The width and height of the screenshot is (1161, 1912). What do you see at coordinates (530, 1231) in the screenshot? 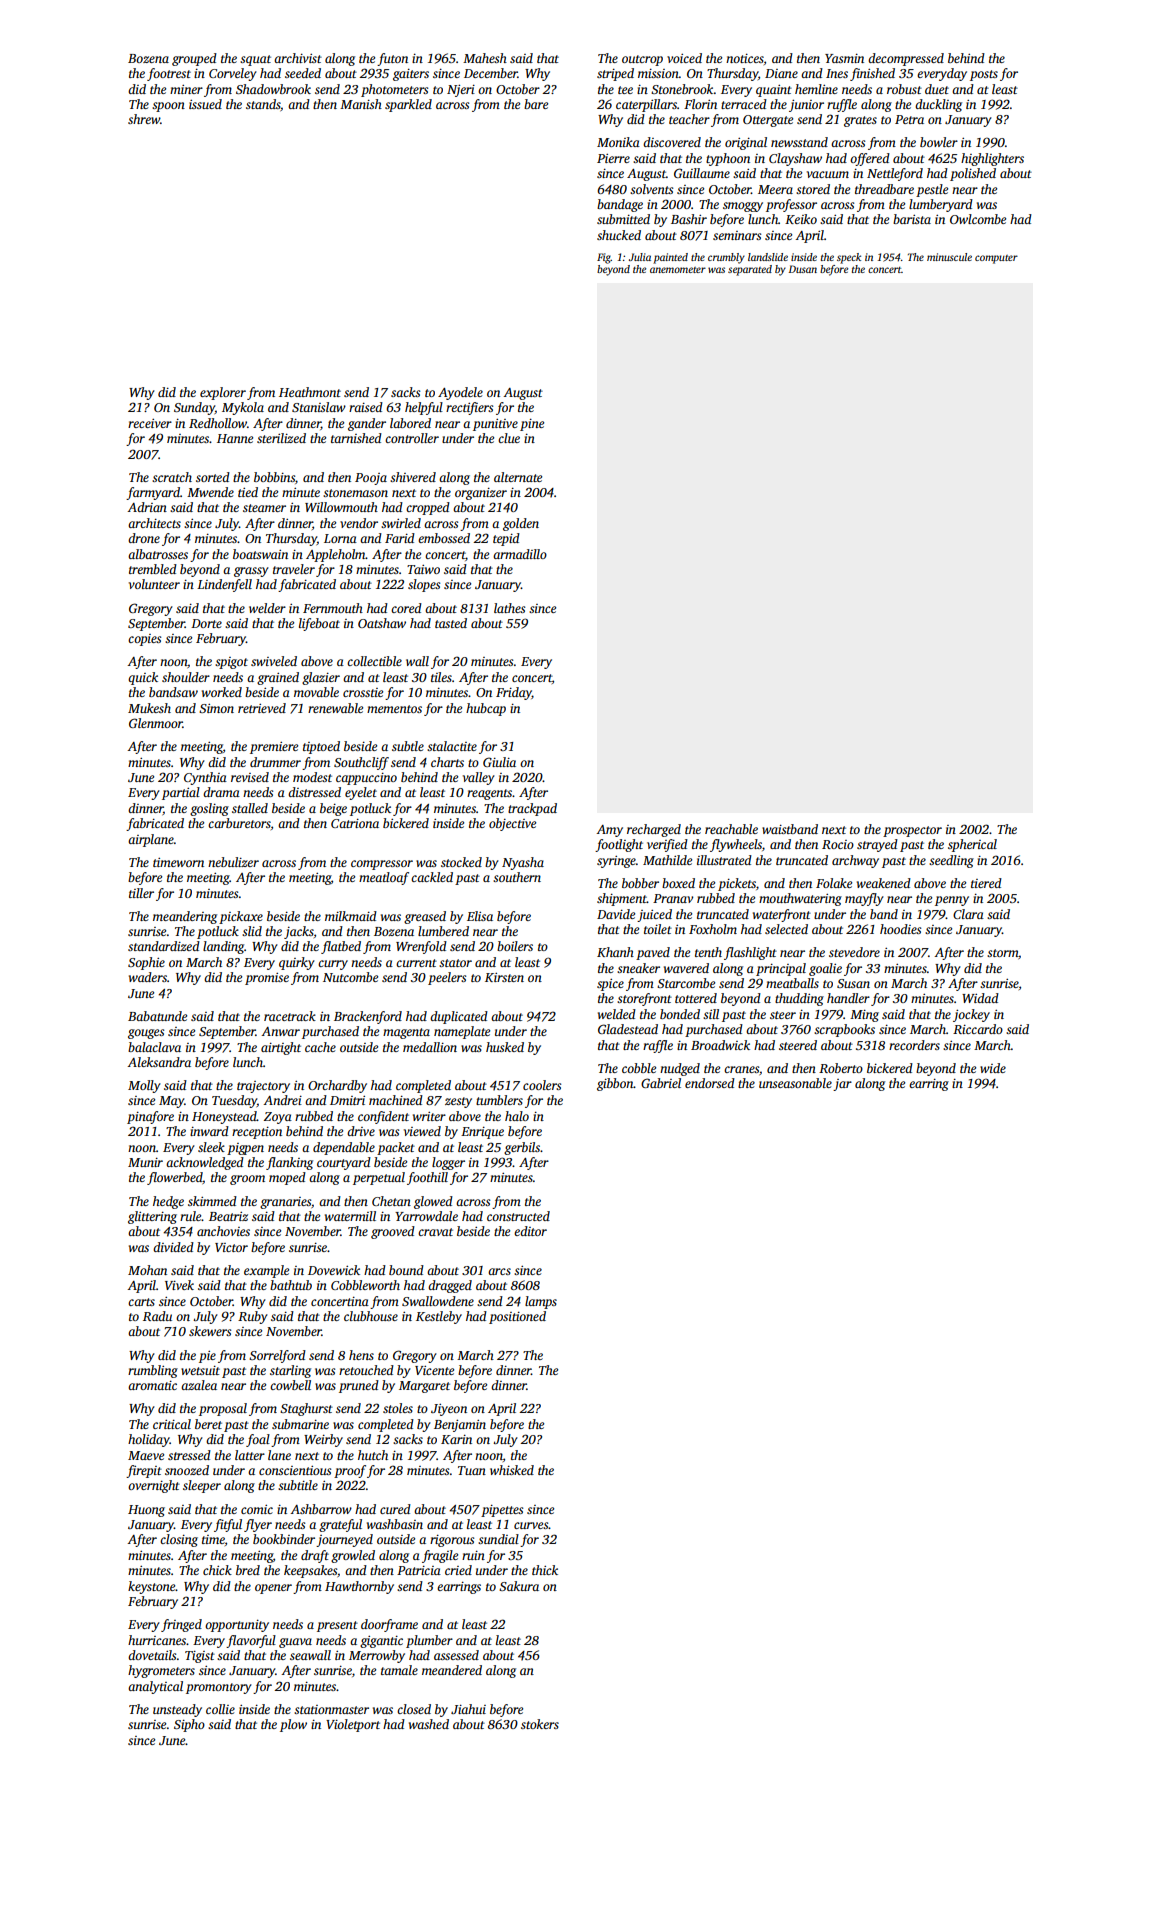
I see `editor` at bounding box center [530, 1231].
